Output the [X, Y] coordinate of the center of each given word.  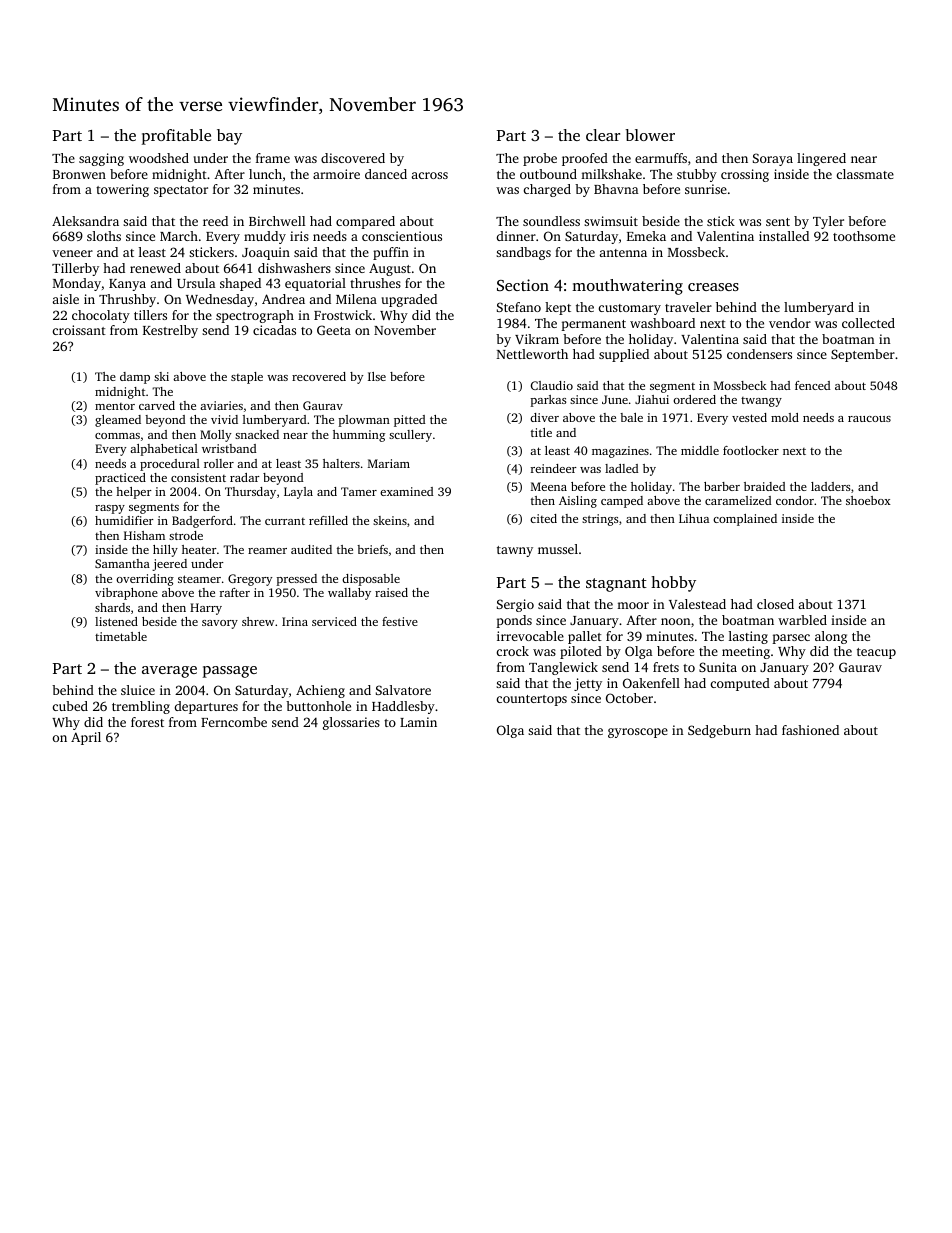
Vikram [537, 339]
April [86, 738]
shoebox [868, 500]
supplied [624, 355]
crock [513, 651]
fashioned [810, 730]
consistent [198, 477]
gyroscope [638, 733]
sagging [101, 159]
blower [650, 135]
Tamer [359, 491]
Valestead [697, 604]
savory [220, 624]
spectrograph [255, 316]
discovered [353, 158]
